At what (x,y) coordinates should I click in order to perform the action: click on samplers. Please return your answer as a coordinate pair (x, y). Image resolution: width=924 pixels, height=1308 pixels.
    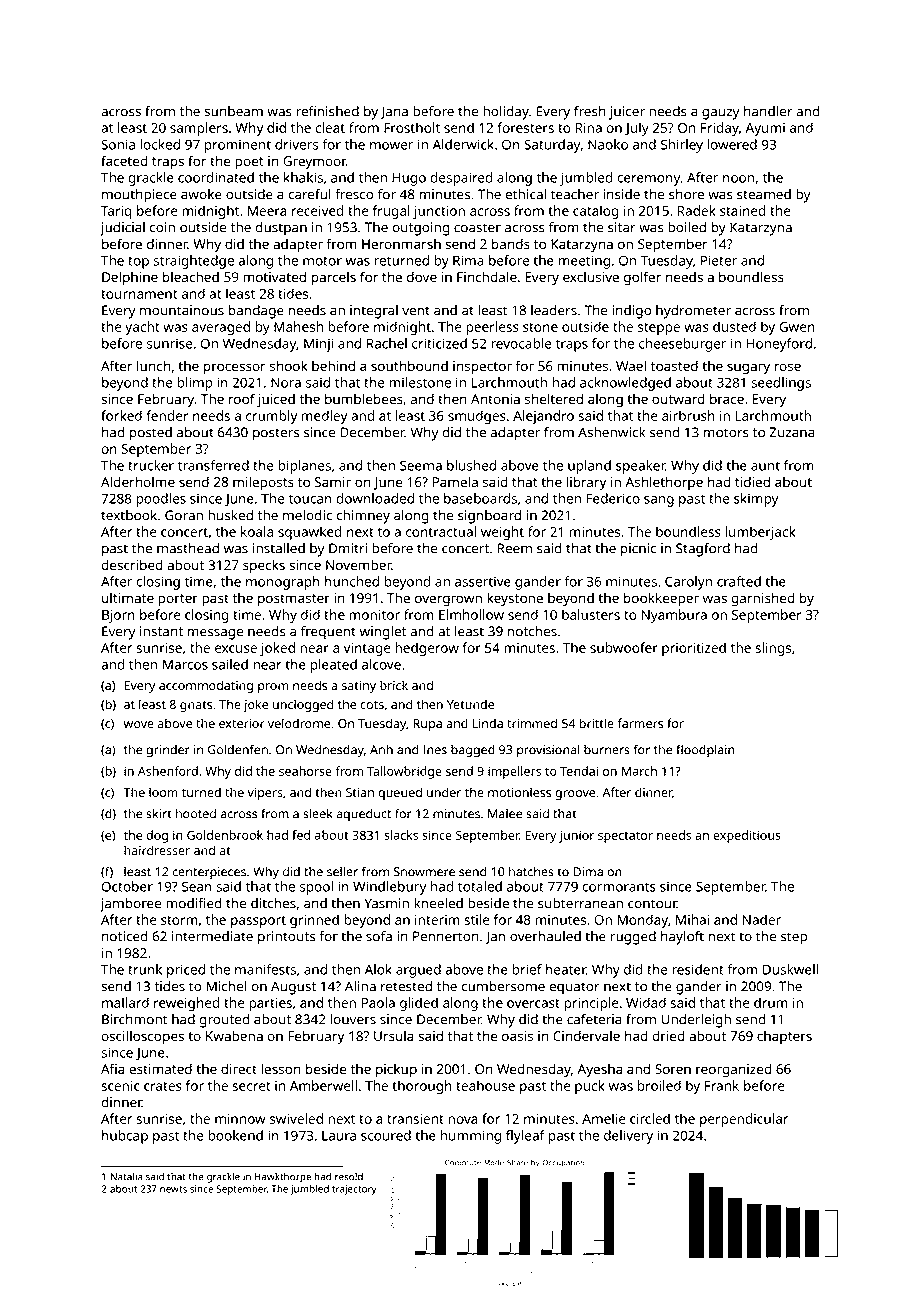
    Looking at the image, I should click on (199, 129).
